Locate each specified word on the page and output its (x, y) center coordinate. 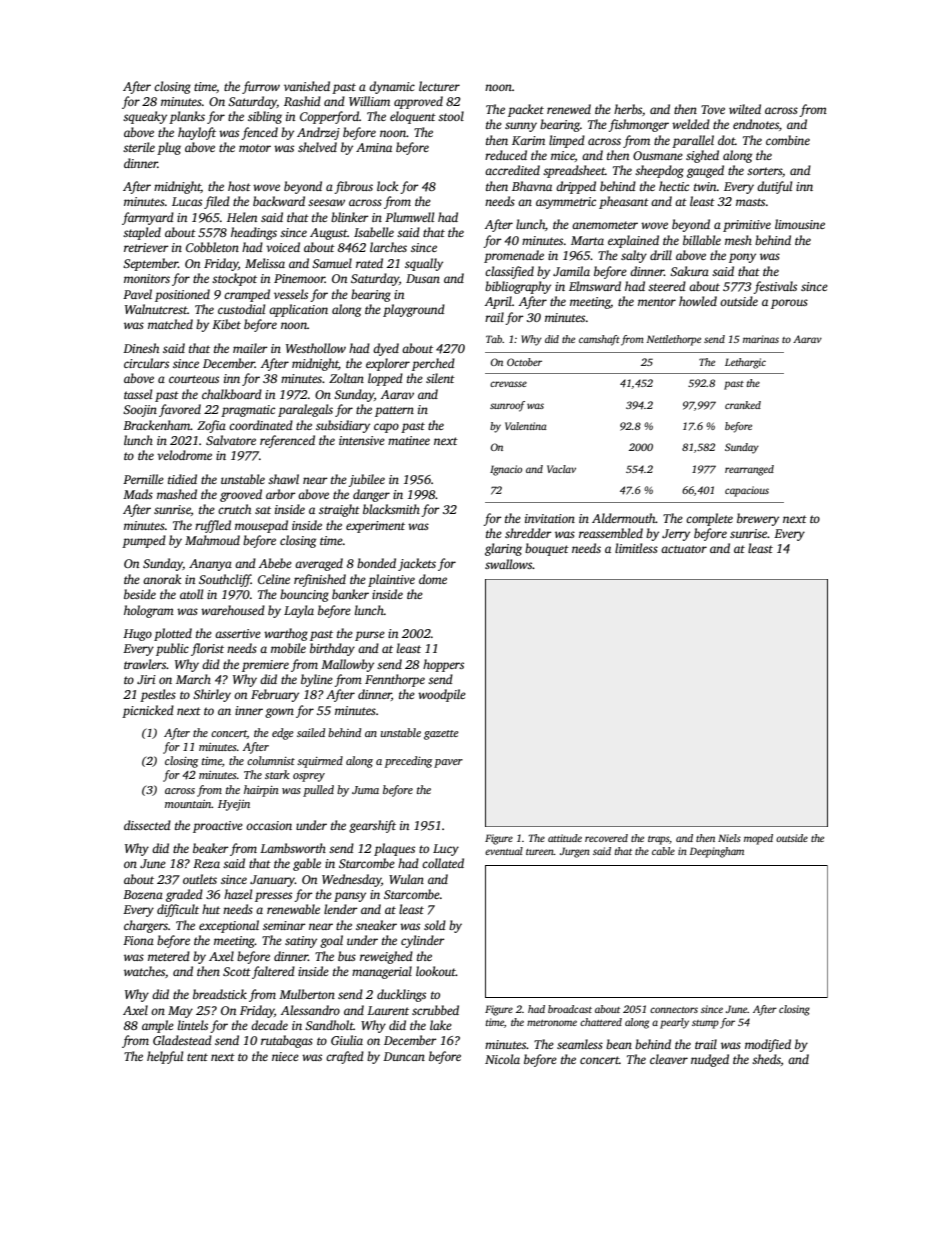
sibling (265, 117)
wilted (745, 109)
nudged (710, 1060)
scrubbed (435, 1010)
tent (197, 1057)
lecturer (439, 86)
